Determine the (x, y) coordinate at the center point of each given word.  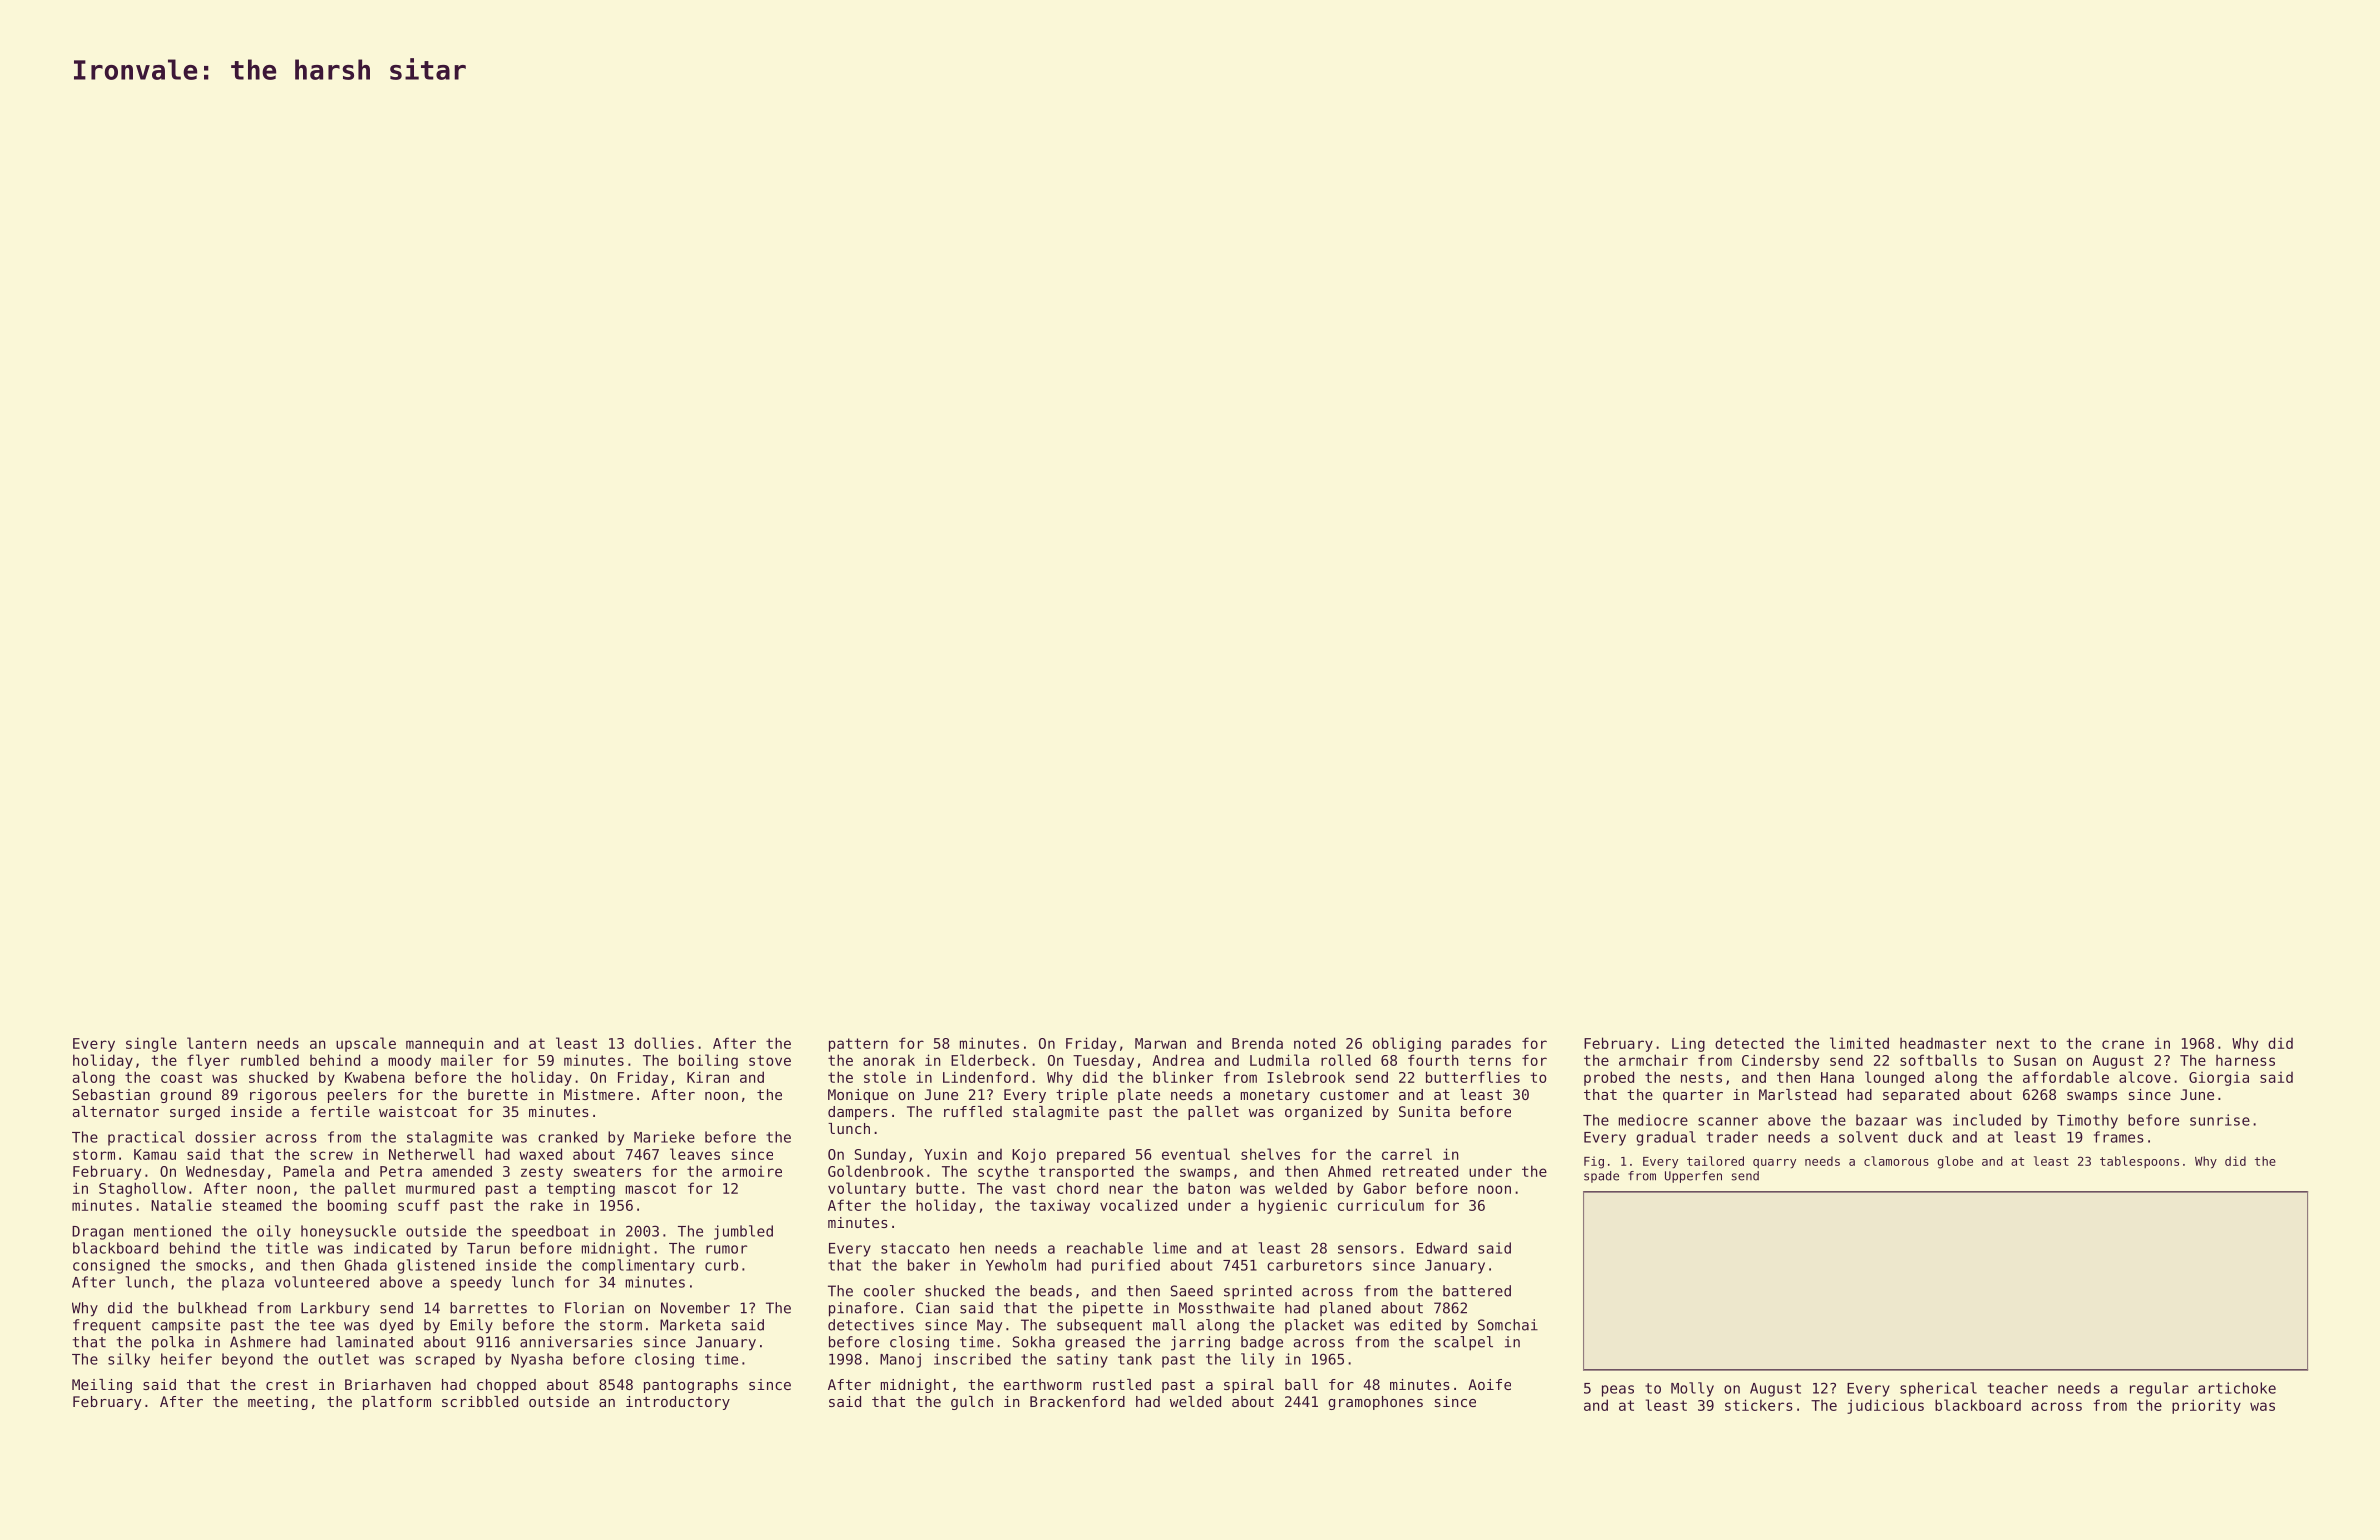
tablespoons (2139, 1162)
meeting (278, 1403)
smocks (221, 1265)
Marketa (690, 1325)
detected (1749, 1043)
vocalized (1138, 1205)
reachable (1105, 1248)
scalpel (1464, 1343)
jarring (1200, 1343)
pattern (858, 1045)
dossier (225, 1137)
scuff (418, 1205)
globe (1955, 1162)
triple (1082, 1096)
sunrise (2220, 1120)
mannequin (444, 1044)
